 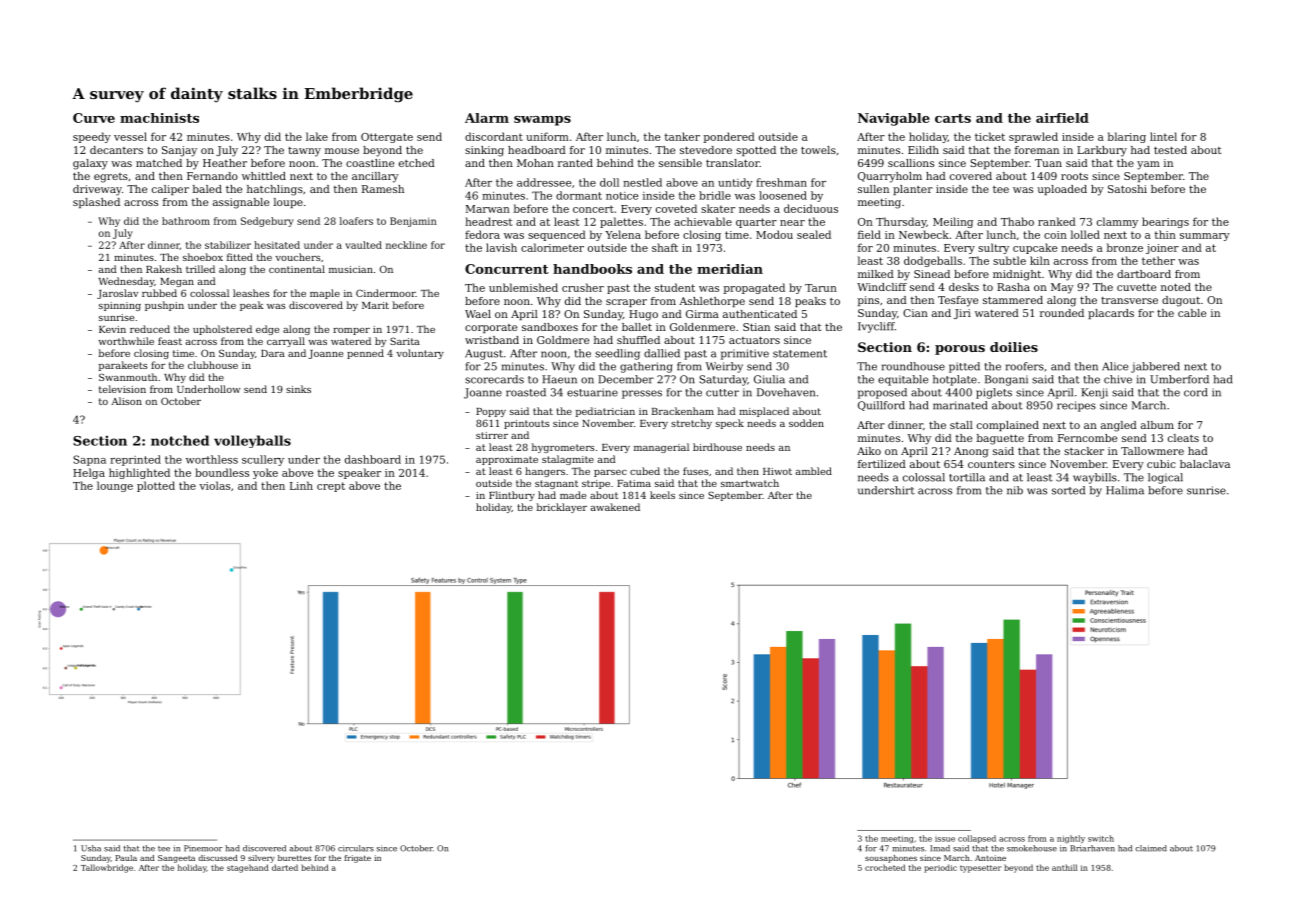 What do you see at coordinates (1017, 221) in the page?
I see `Thabo` at bounding box center [1017, 221].
